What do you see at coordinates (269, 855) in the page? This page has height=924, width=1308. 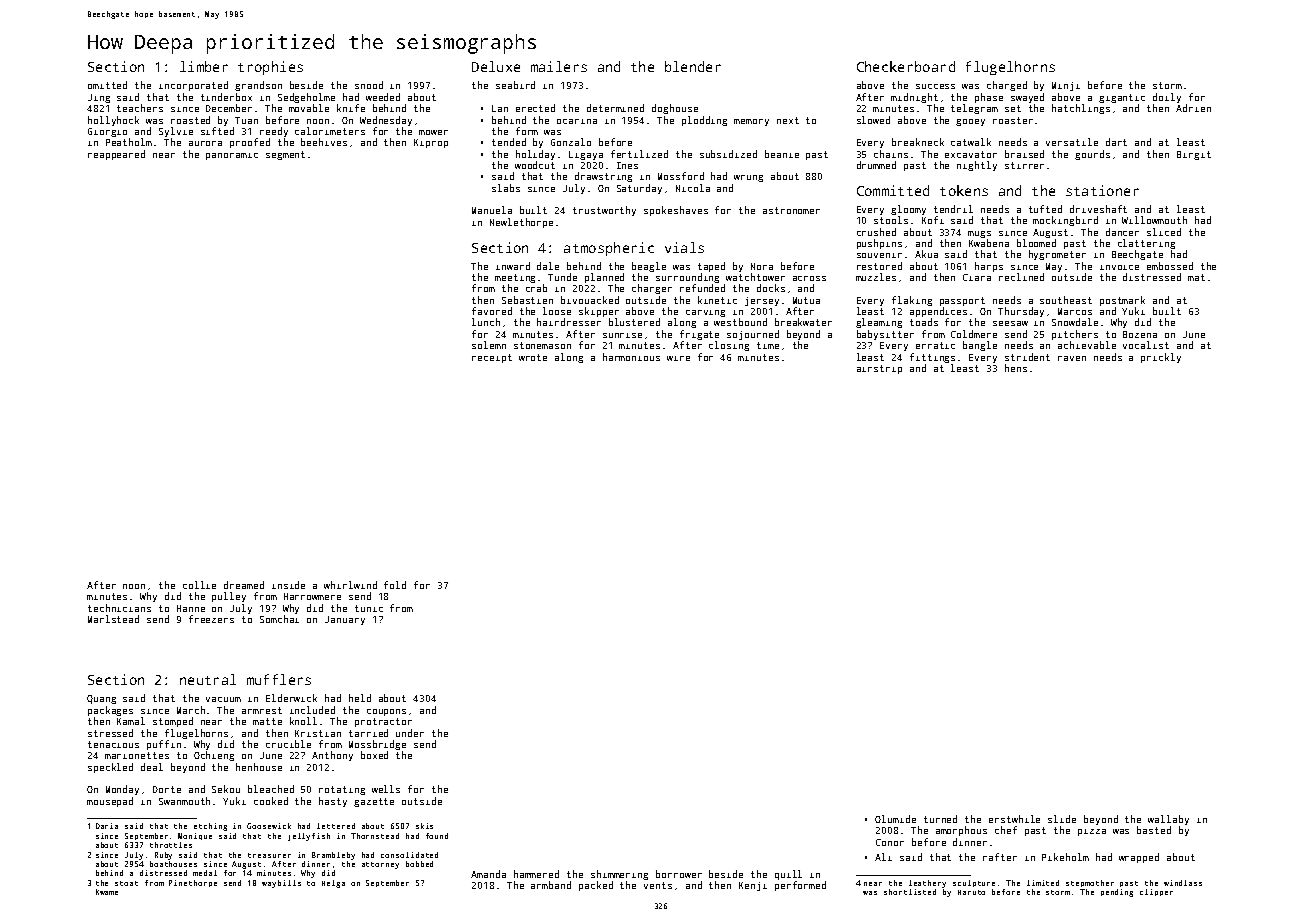 I see `treasurer` at bounding box center [269, 855].
